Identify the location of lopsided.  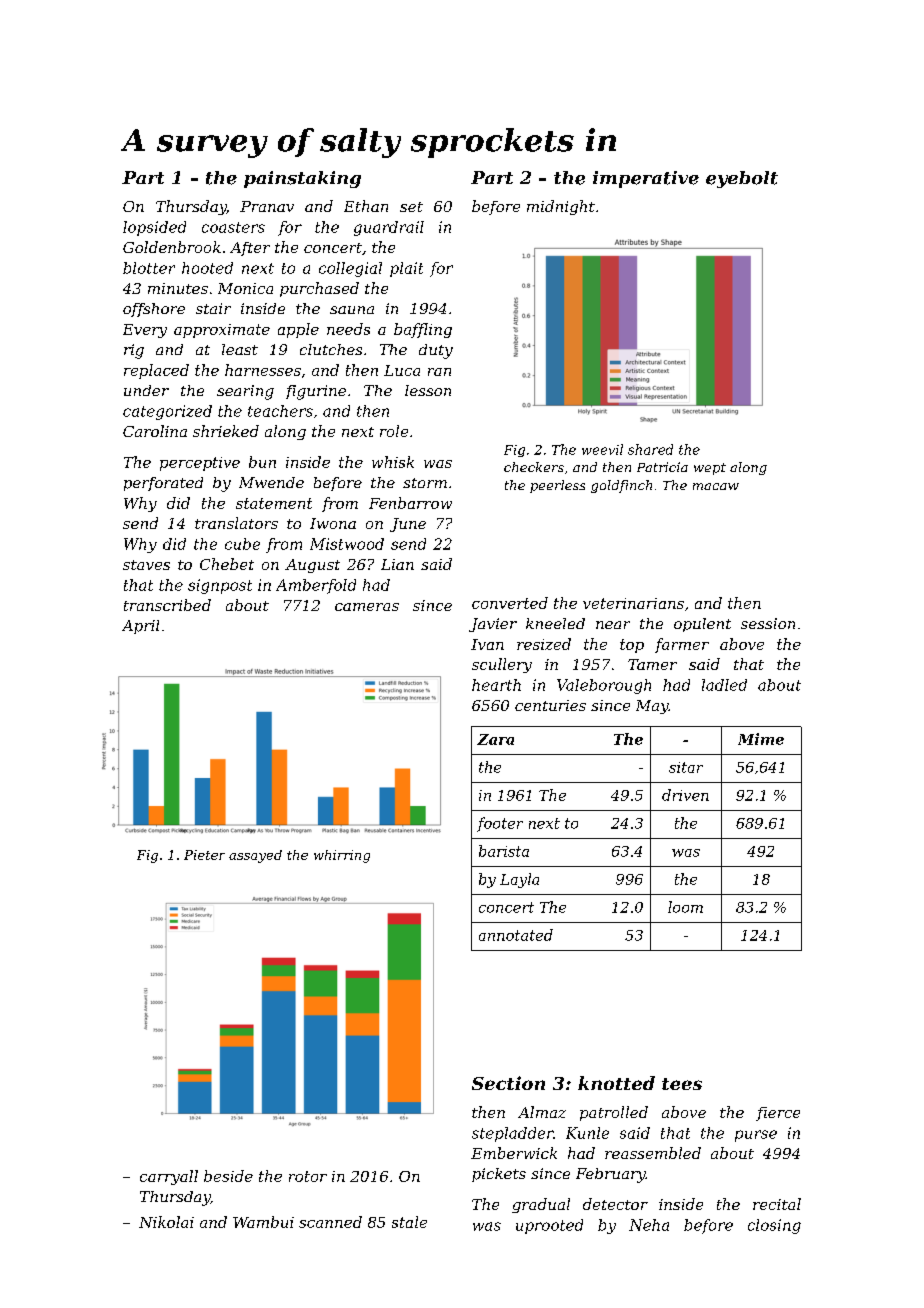
(154, 228).
